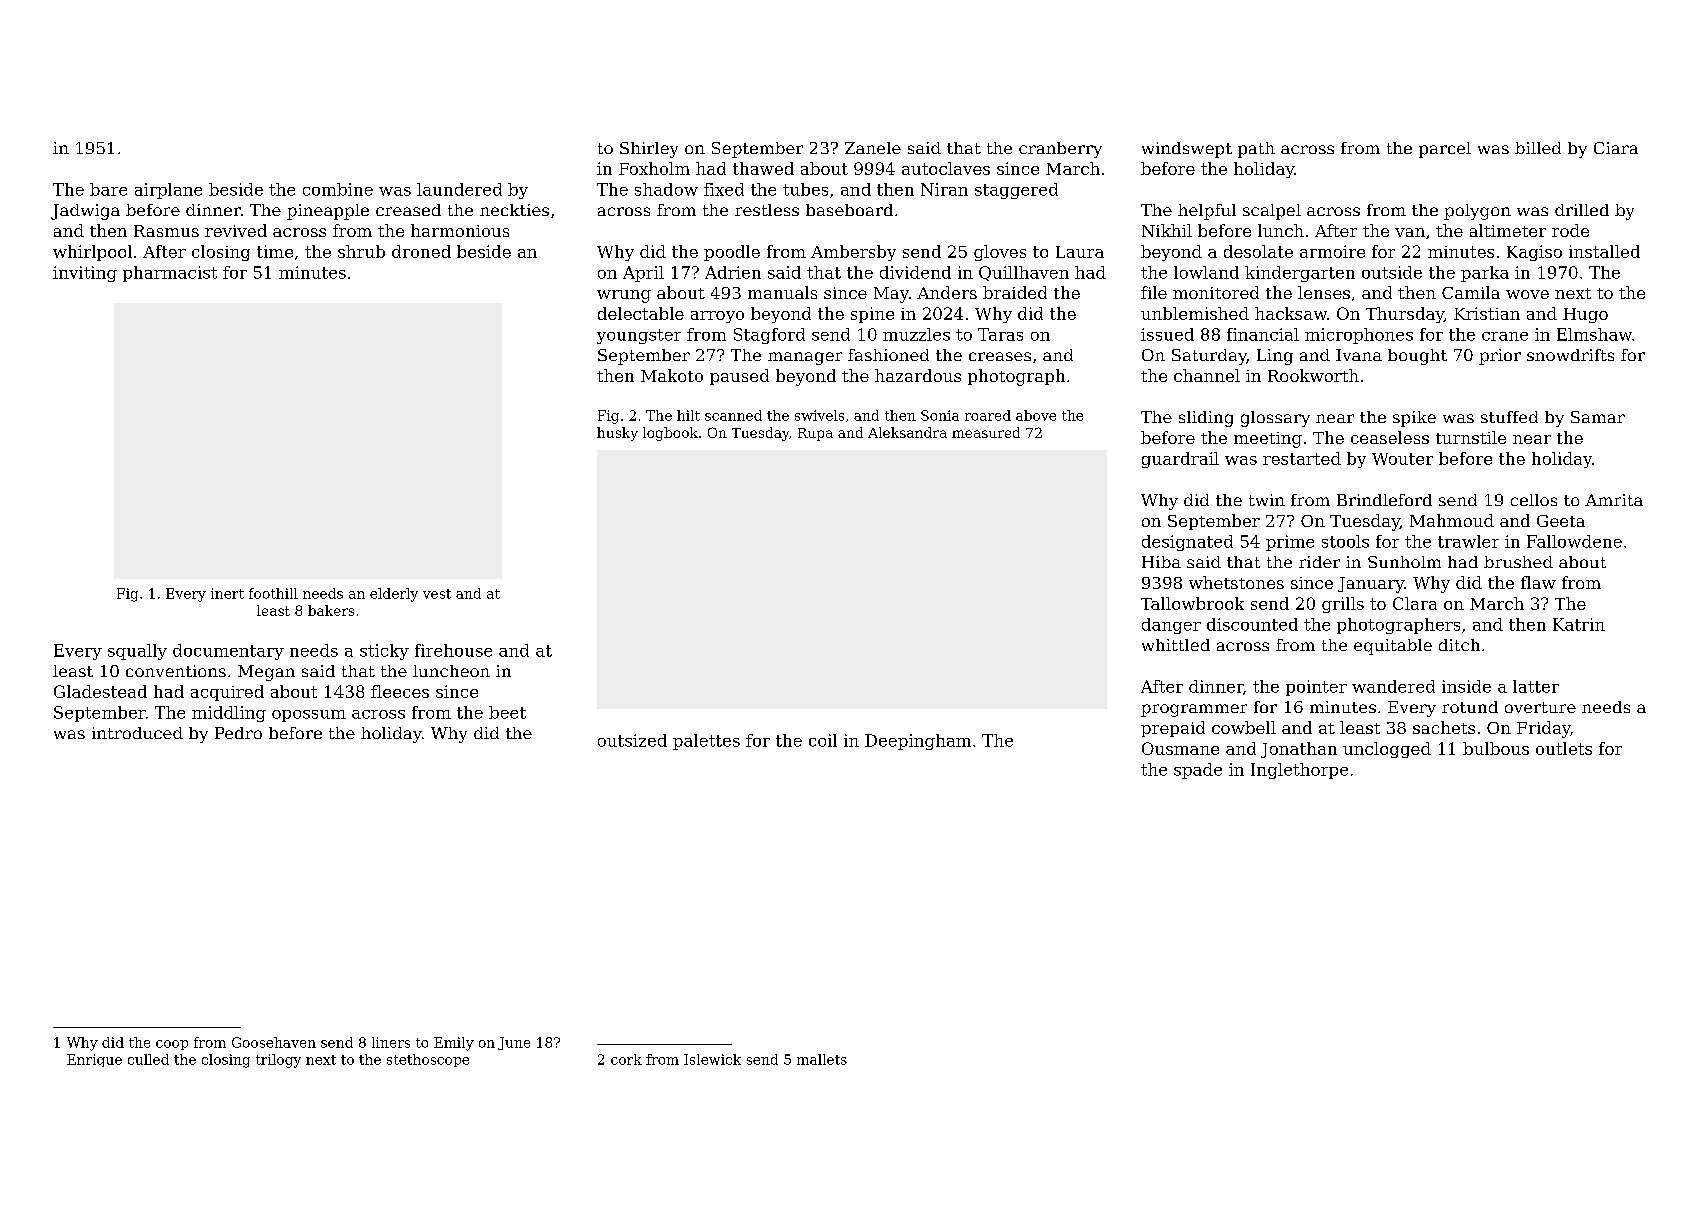 The height and width of the image is (1205, 1704). What do you see at coordinates (712, 1059) in the image?
I see `Islewick` at bounding box center [712, 1059].
